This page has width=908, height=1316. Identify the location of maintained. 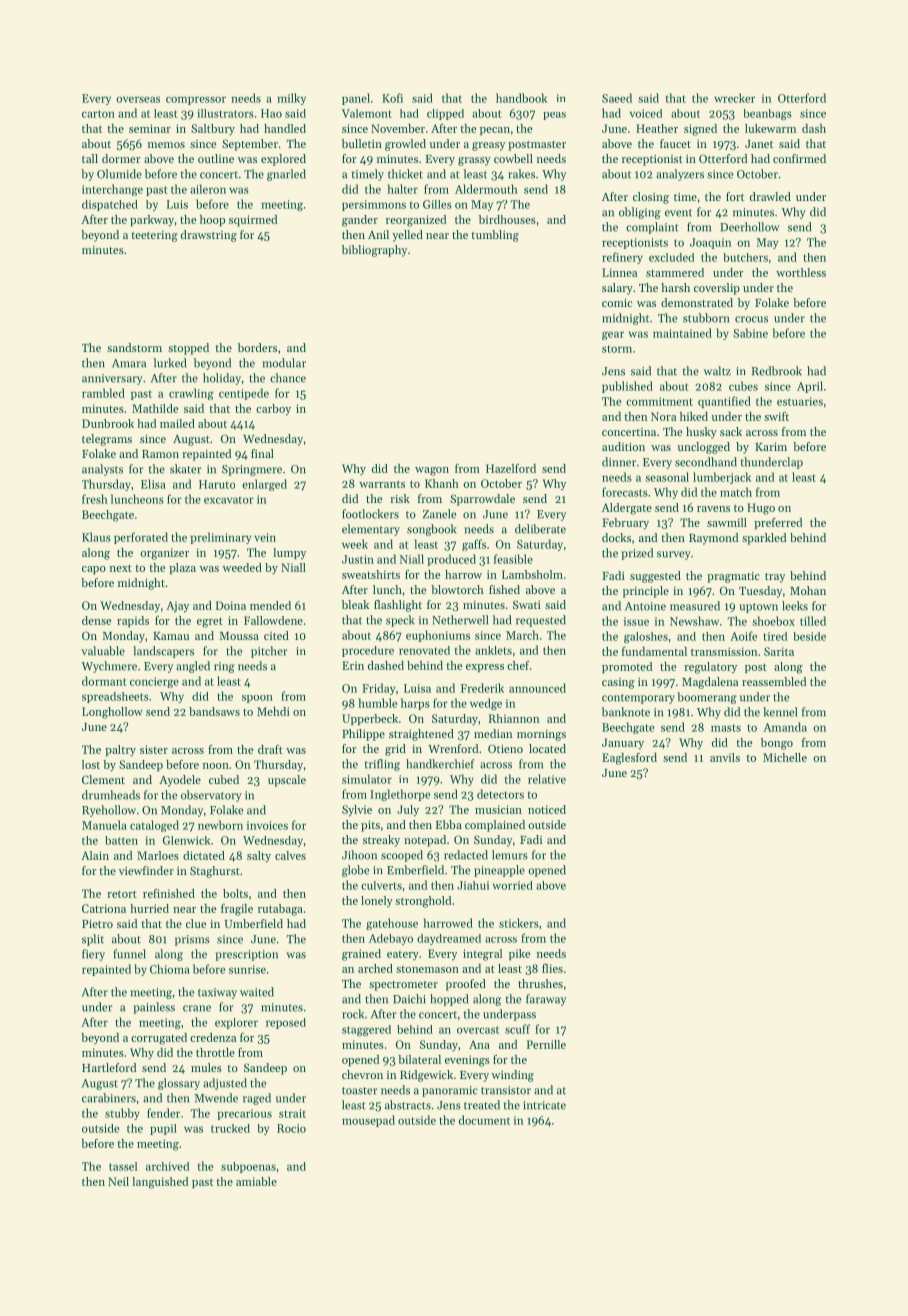
(682, 333).
